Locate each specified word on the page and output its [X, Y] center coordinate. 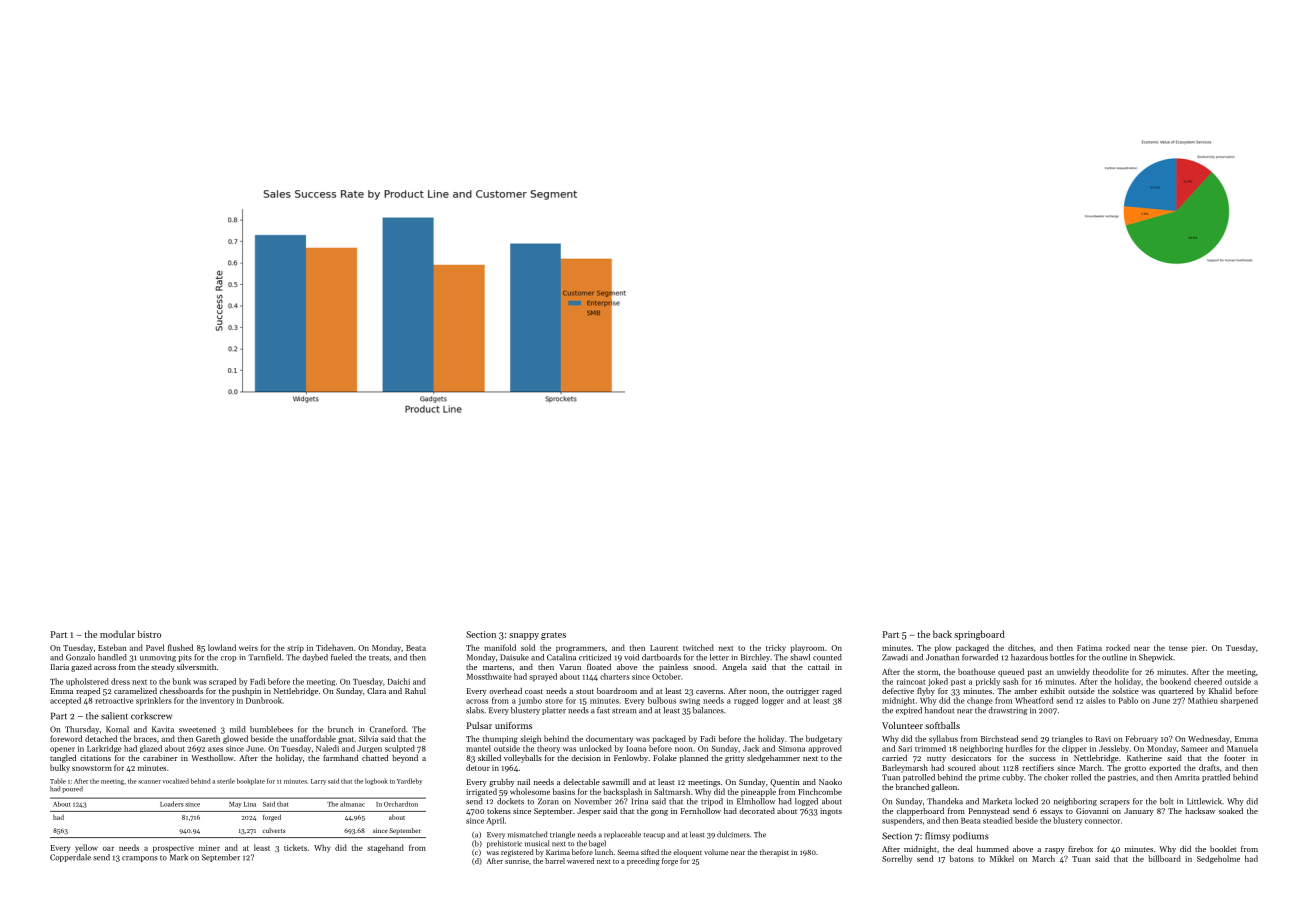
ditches [1021, 647]
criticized [595, 657]
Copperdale [70, 858]
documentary [609, 739]
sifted [650, 852]
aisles [1096, 700]
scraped [222, 682]
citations [95, 758]
